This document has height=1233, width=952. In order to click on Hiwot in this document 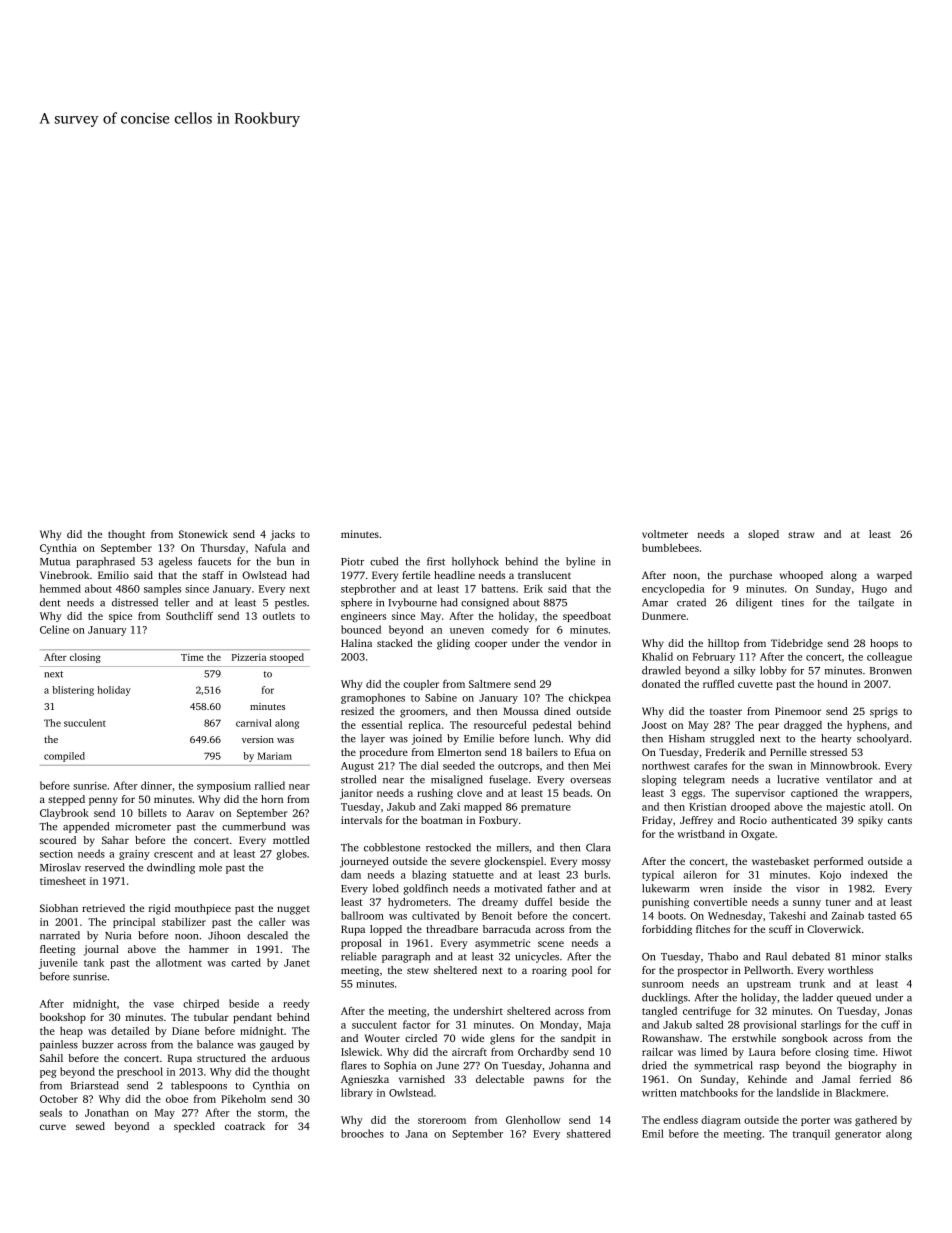, I will do `click(897, 1052)`.
